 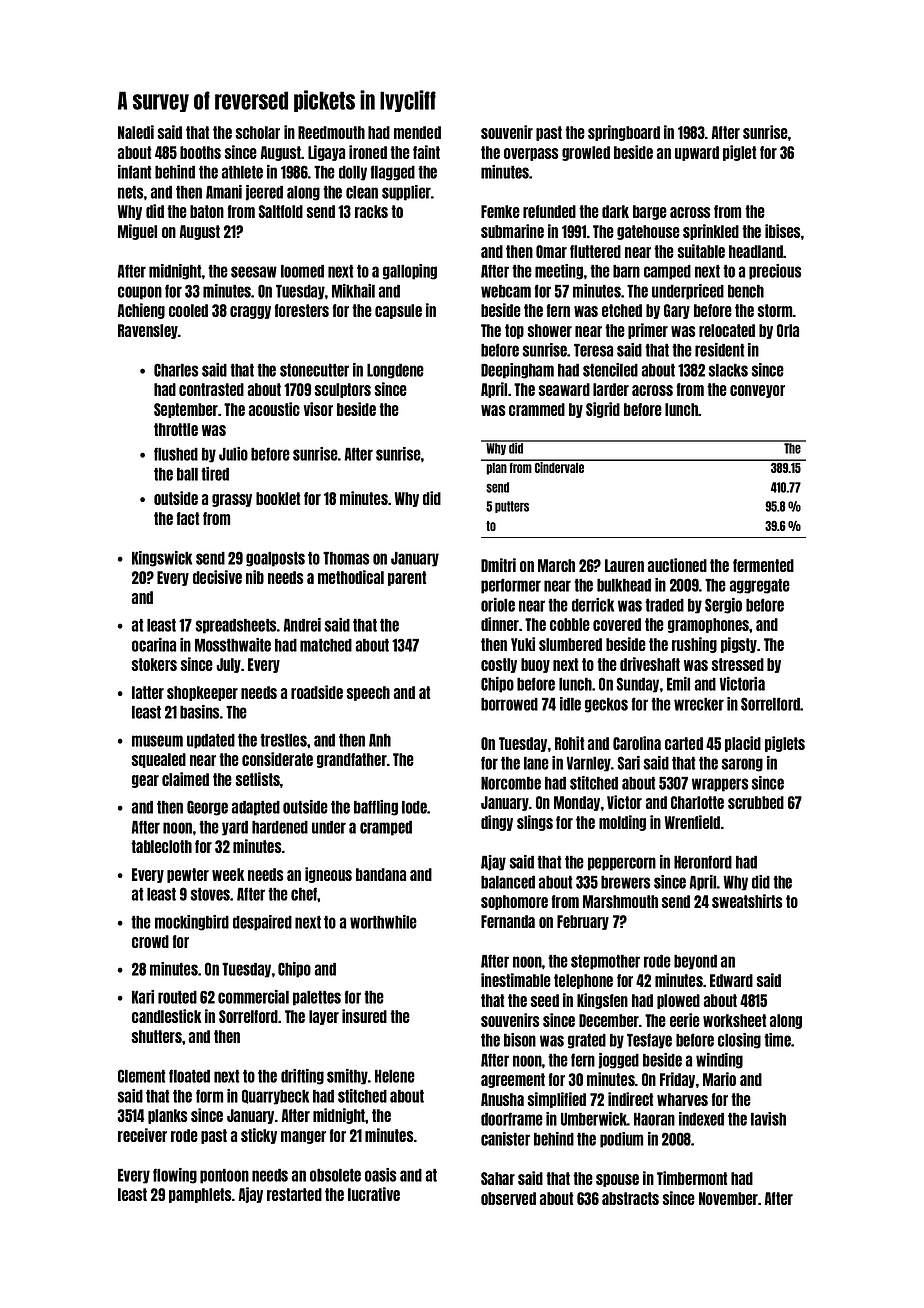 I want to click on adapted, so click(x=256, y=808).
